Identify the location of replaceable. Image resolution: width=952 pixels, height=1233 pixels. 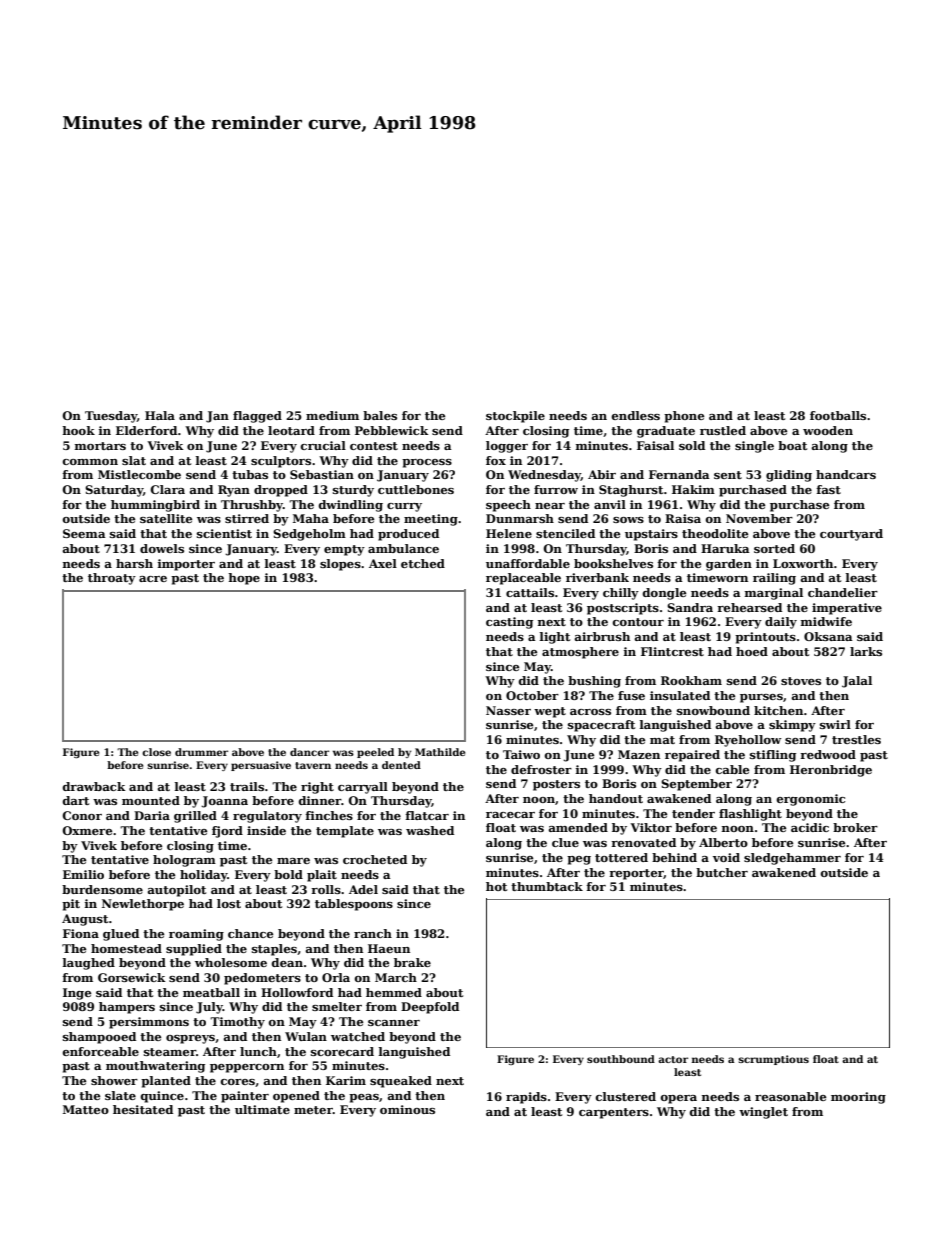
(523, 579).
